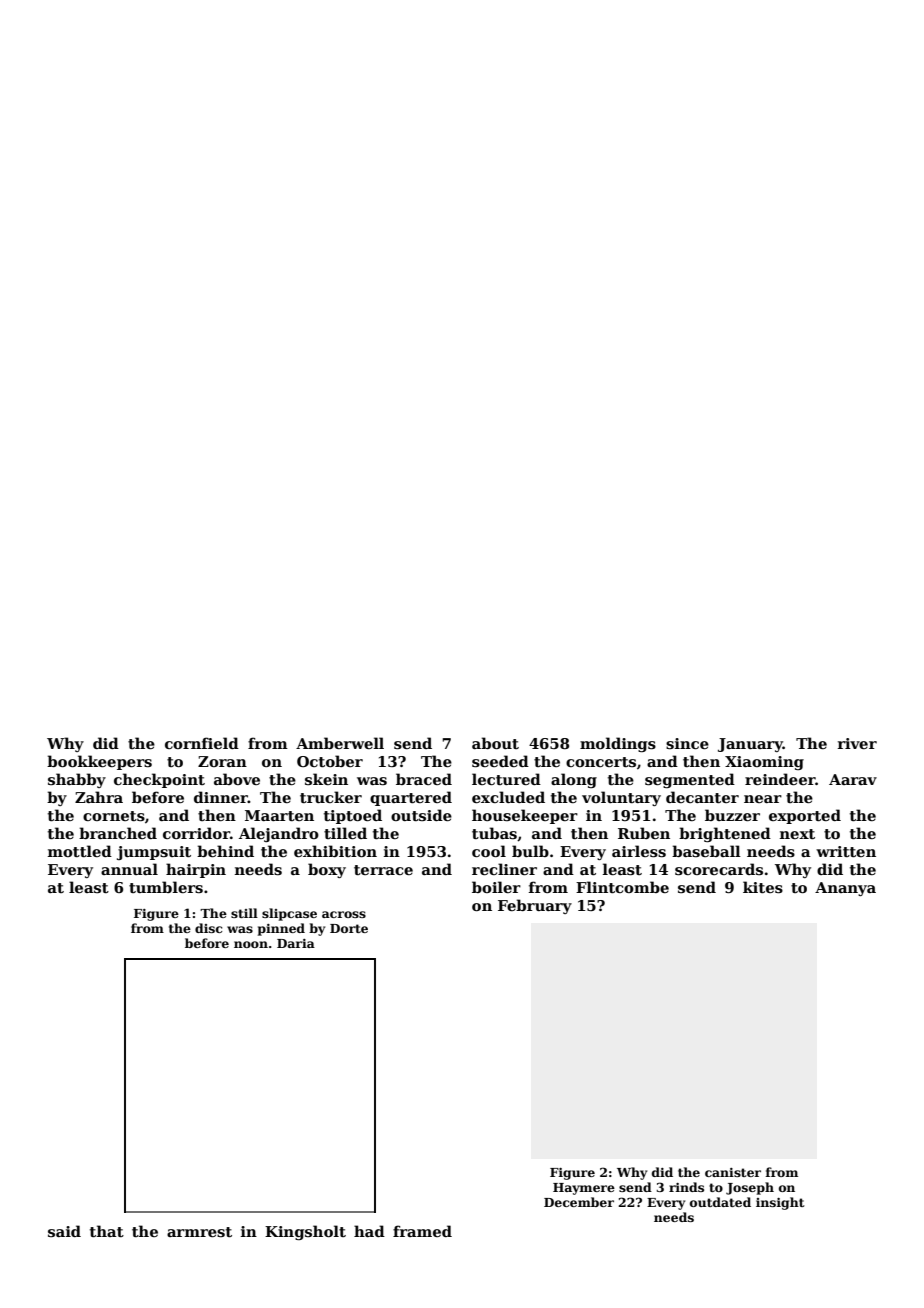  What do you see at coordinates (750, 745) in the screenshot?
I see `January` at bounding box center [750, 745].
